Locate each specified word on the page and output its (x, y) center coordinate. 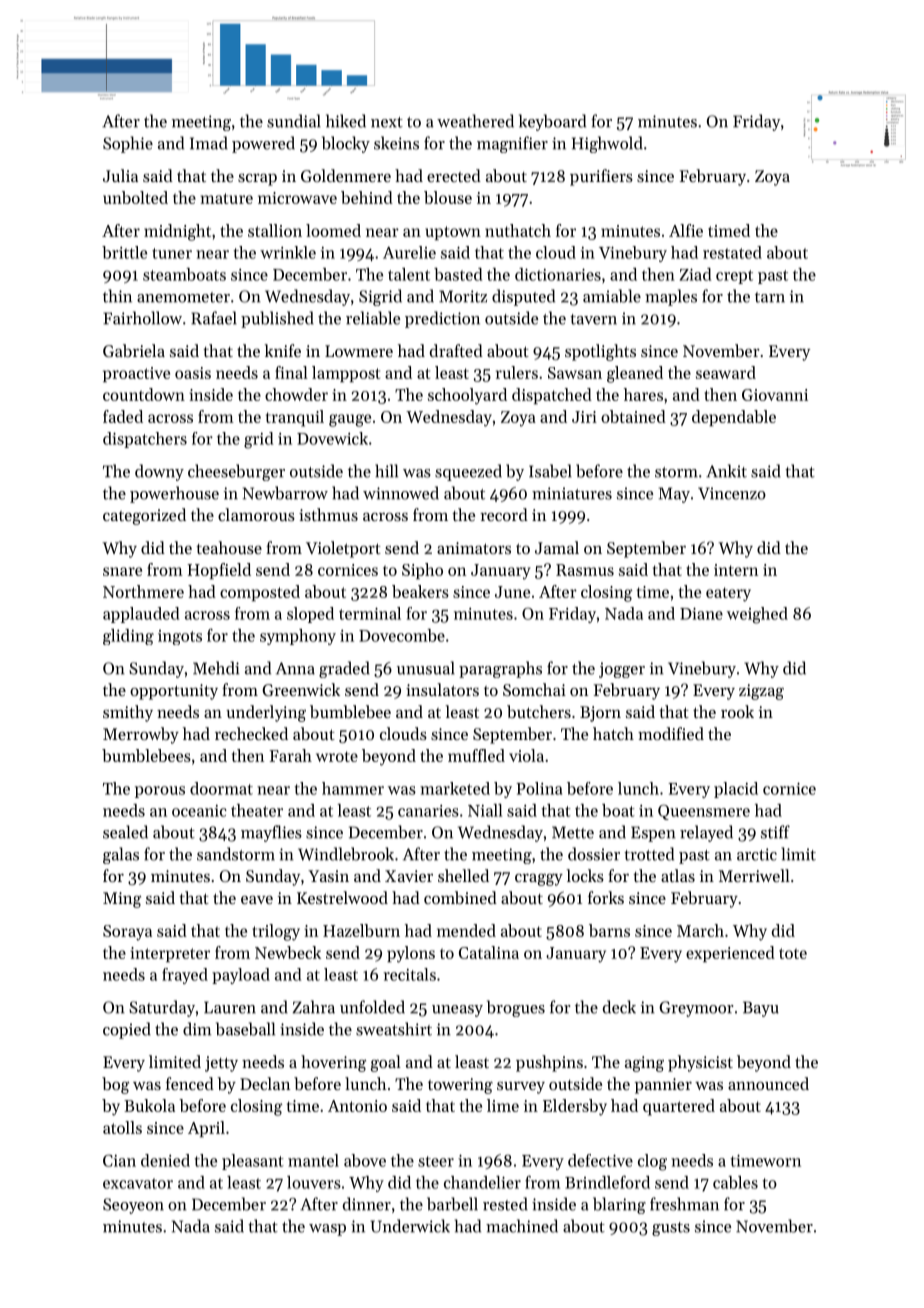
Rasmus (585, 570)
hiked (346, 121)
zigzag (761, 692)
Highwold (607, 144)
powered (263, 144)
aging (644, 1064)
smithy (128, 713)
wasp (327, 1230)
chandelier (482, 1182)
